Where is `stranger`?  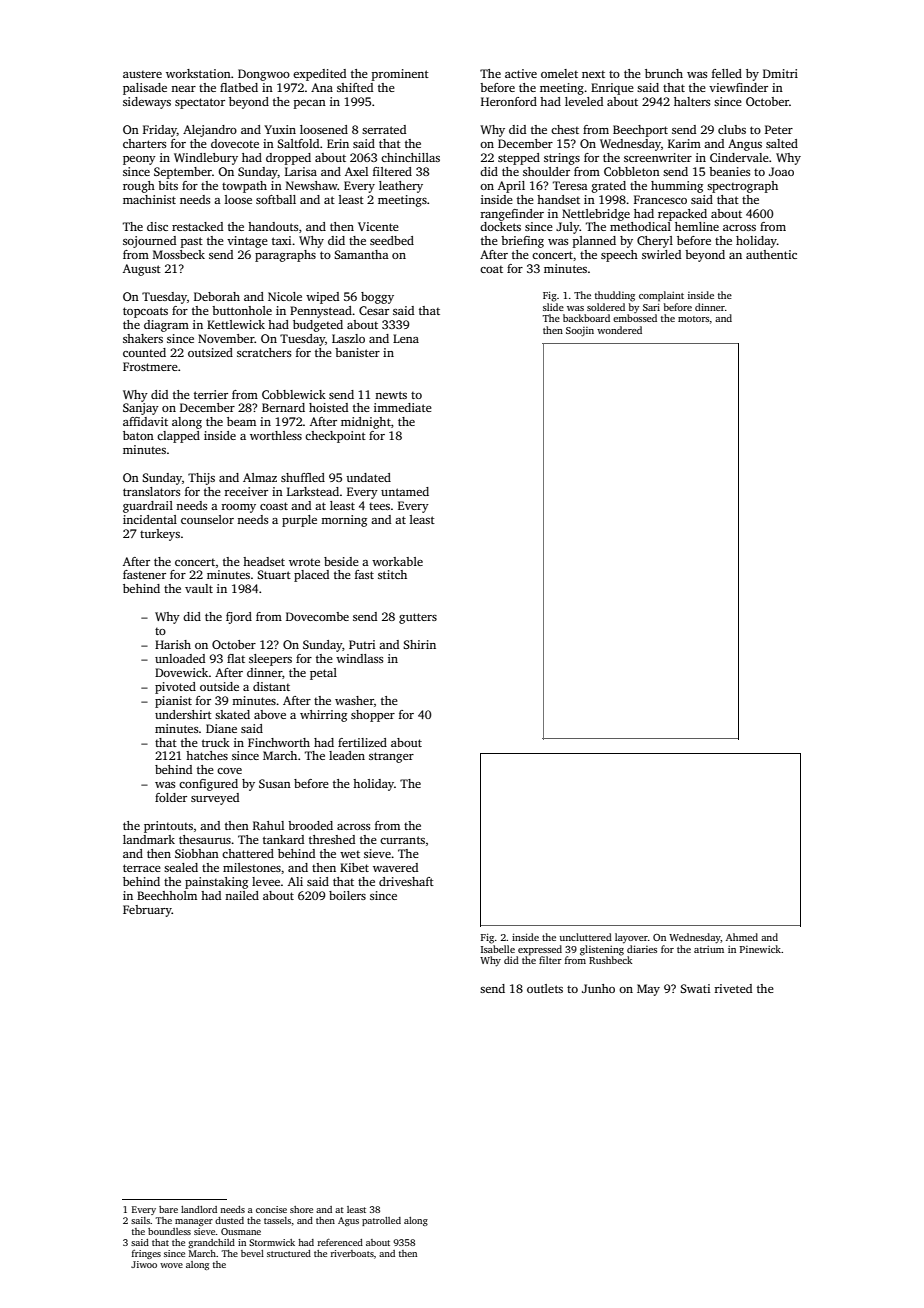
stranger is located at coordinates (391, 757).
